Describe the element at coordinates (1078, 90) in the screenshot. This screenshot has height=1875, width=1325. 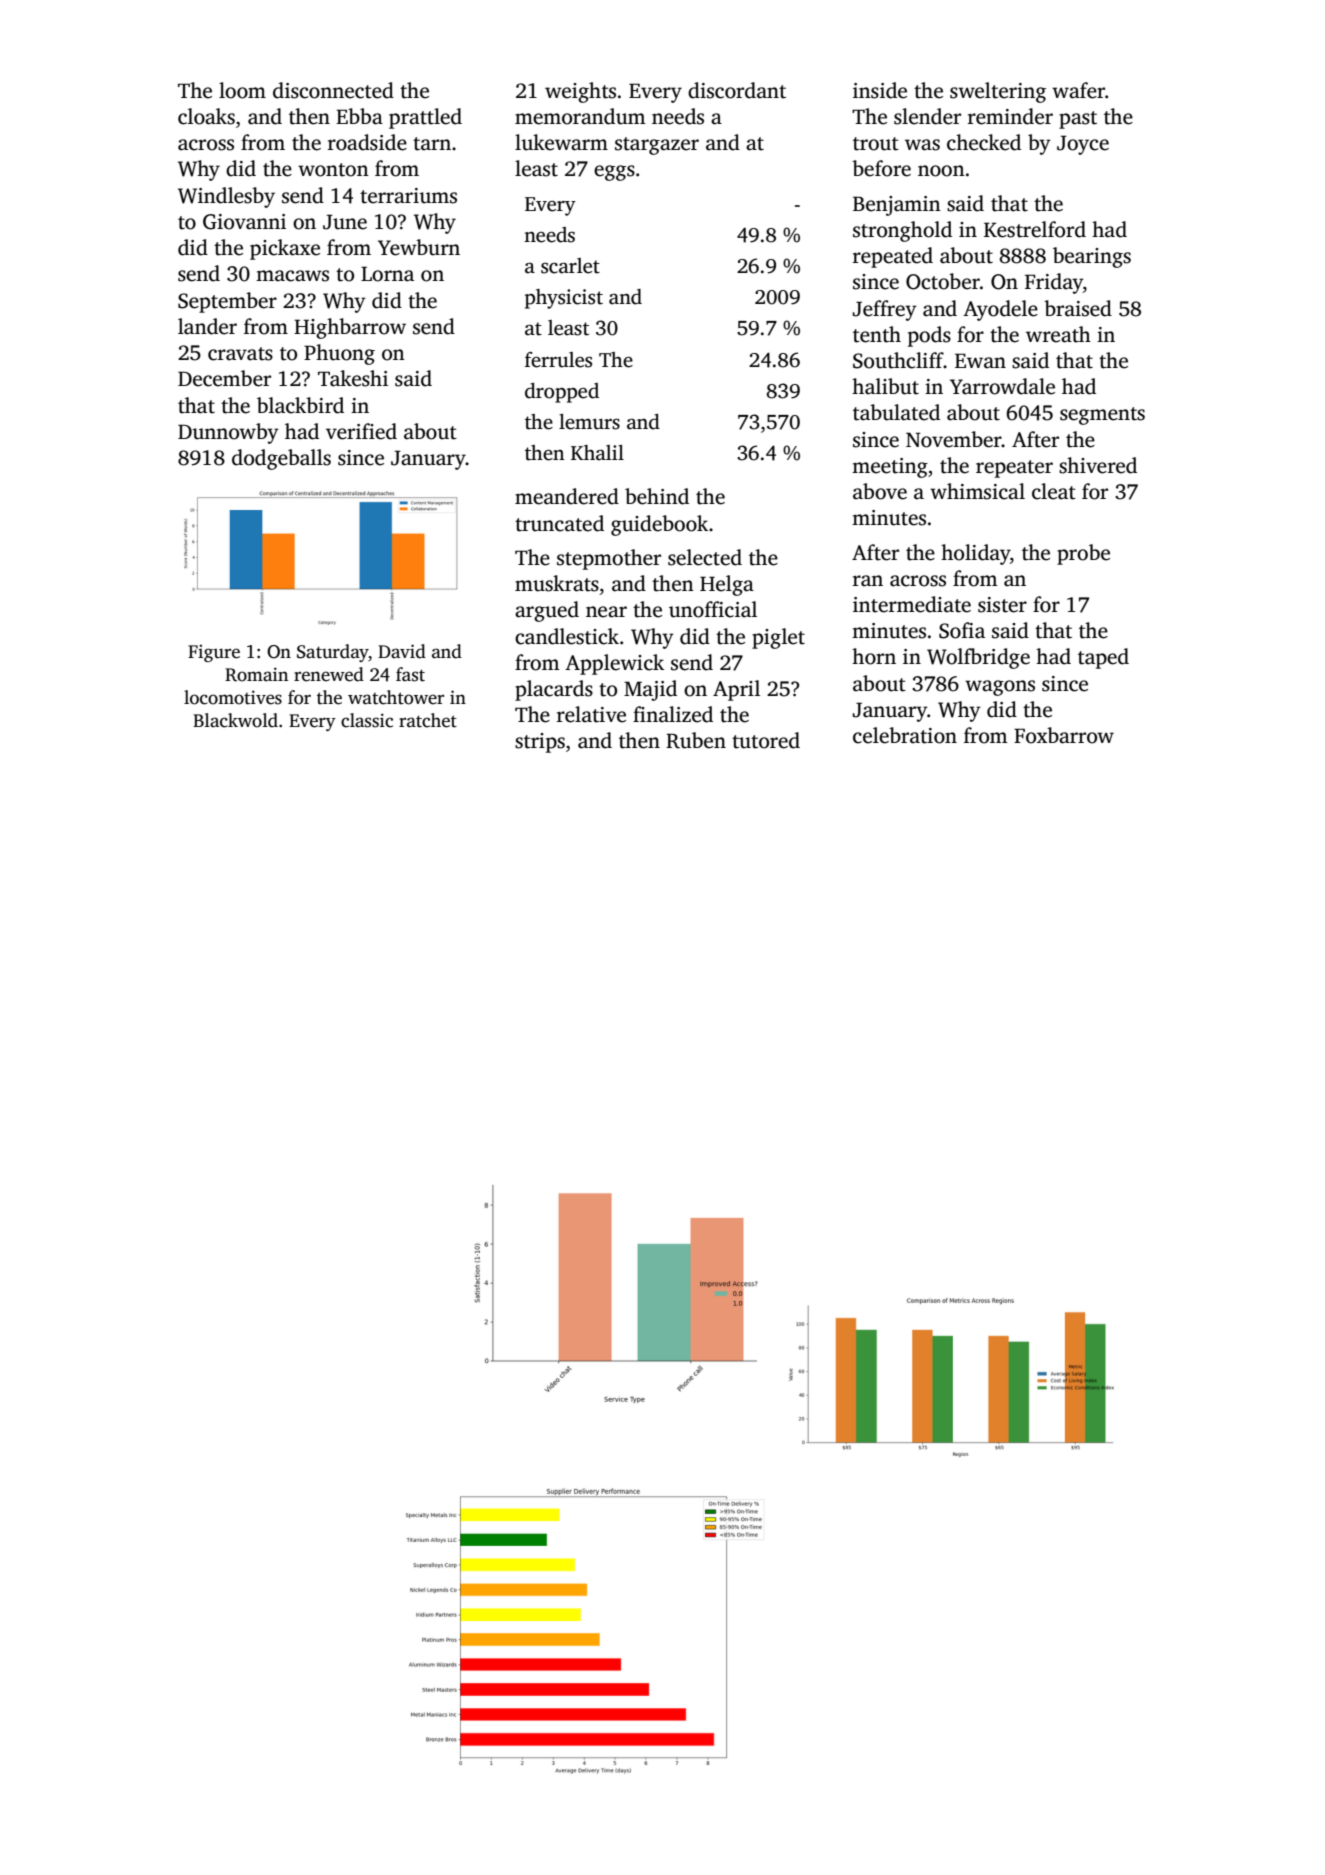
I see `wafer` at that location.
